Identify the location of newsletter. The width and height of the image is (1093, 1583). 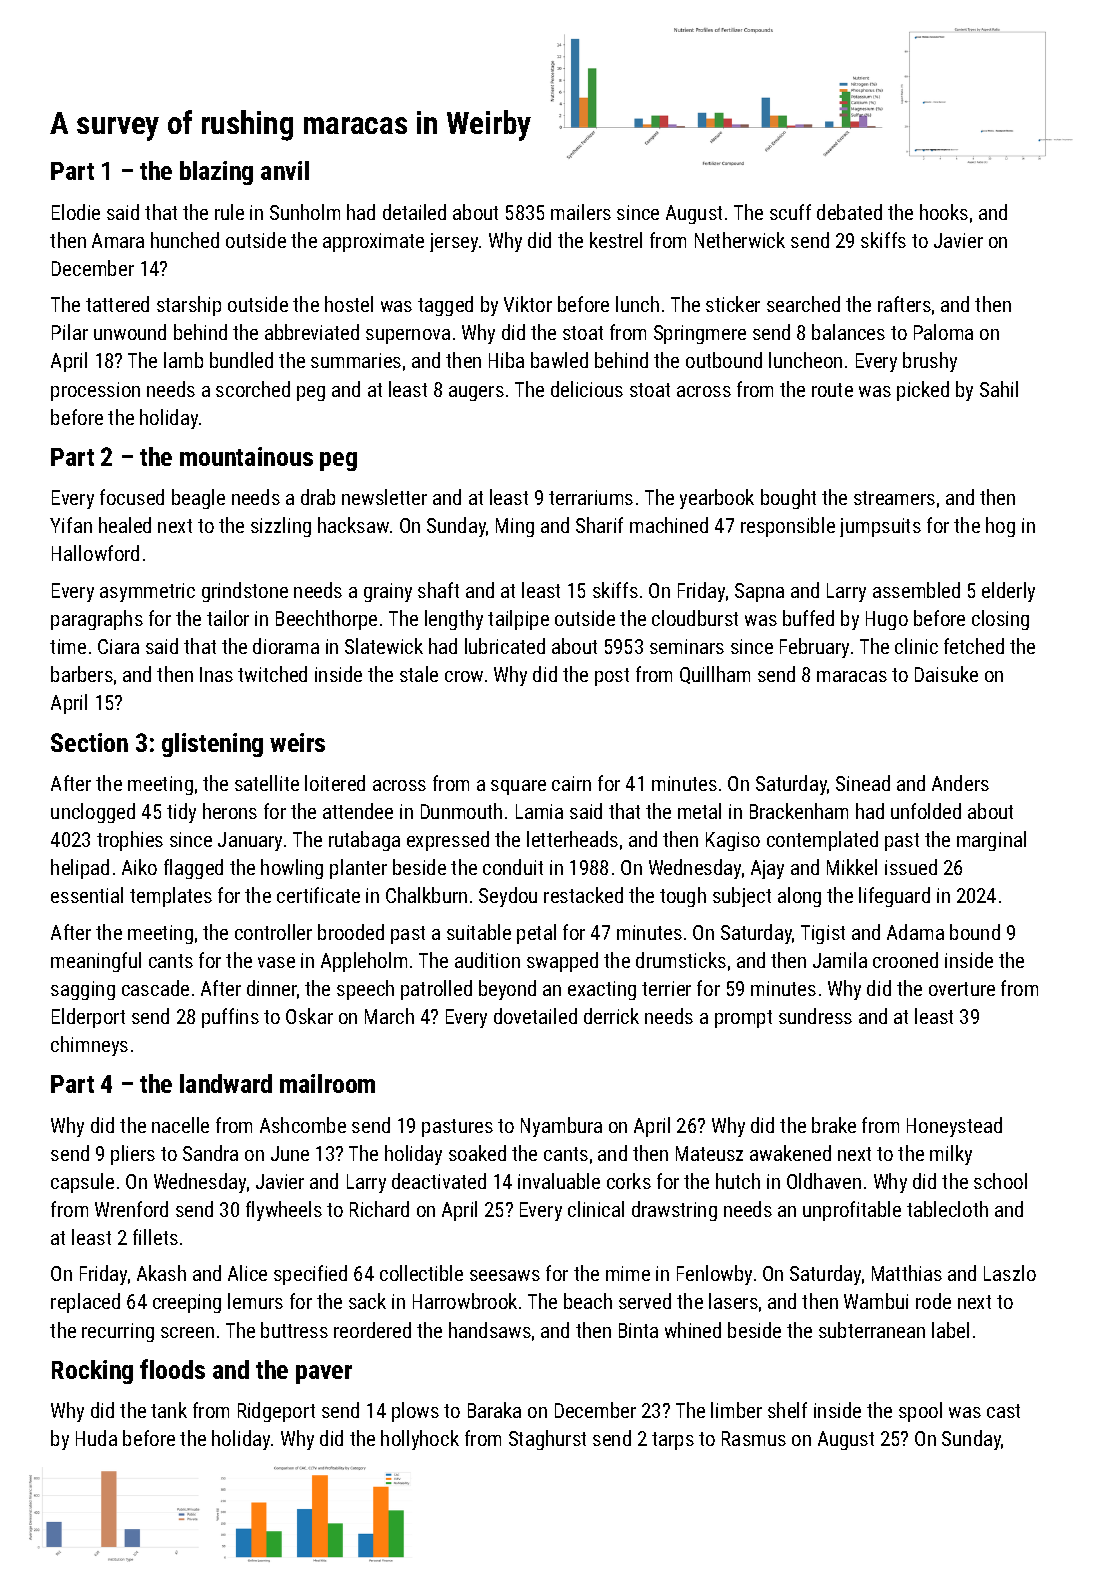
(384, 497).
